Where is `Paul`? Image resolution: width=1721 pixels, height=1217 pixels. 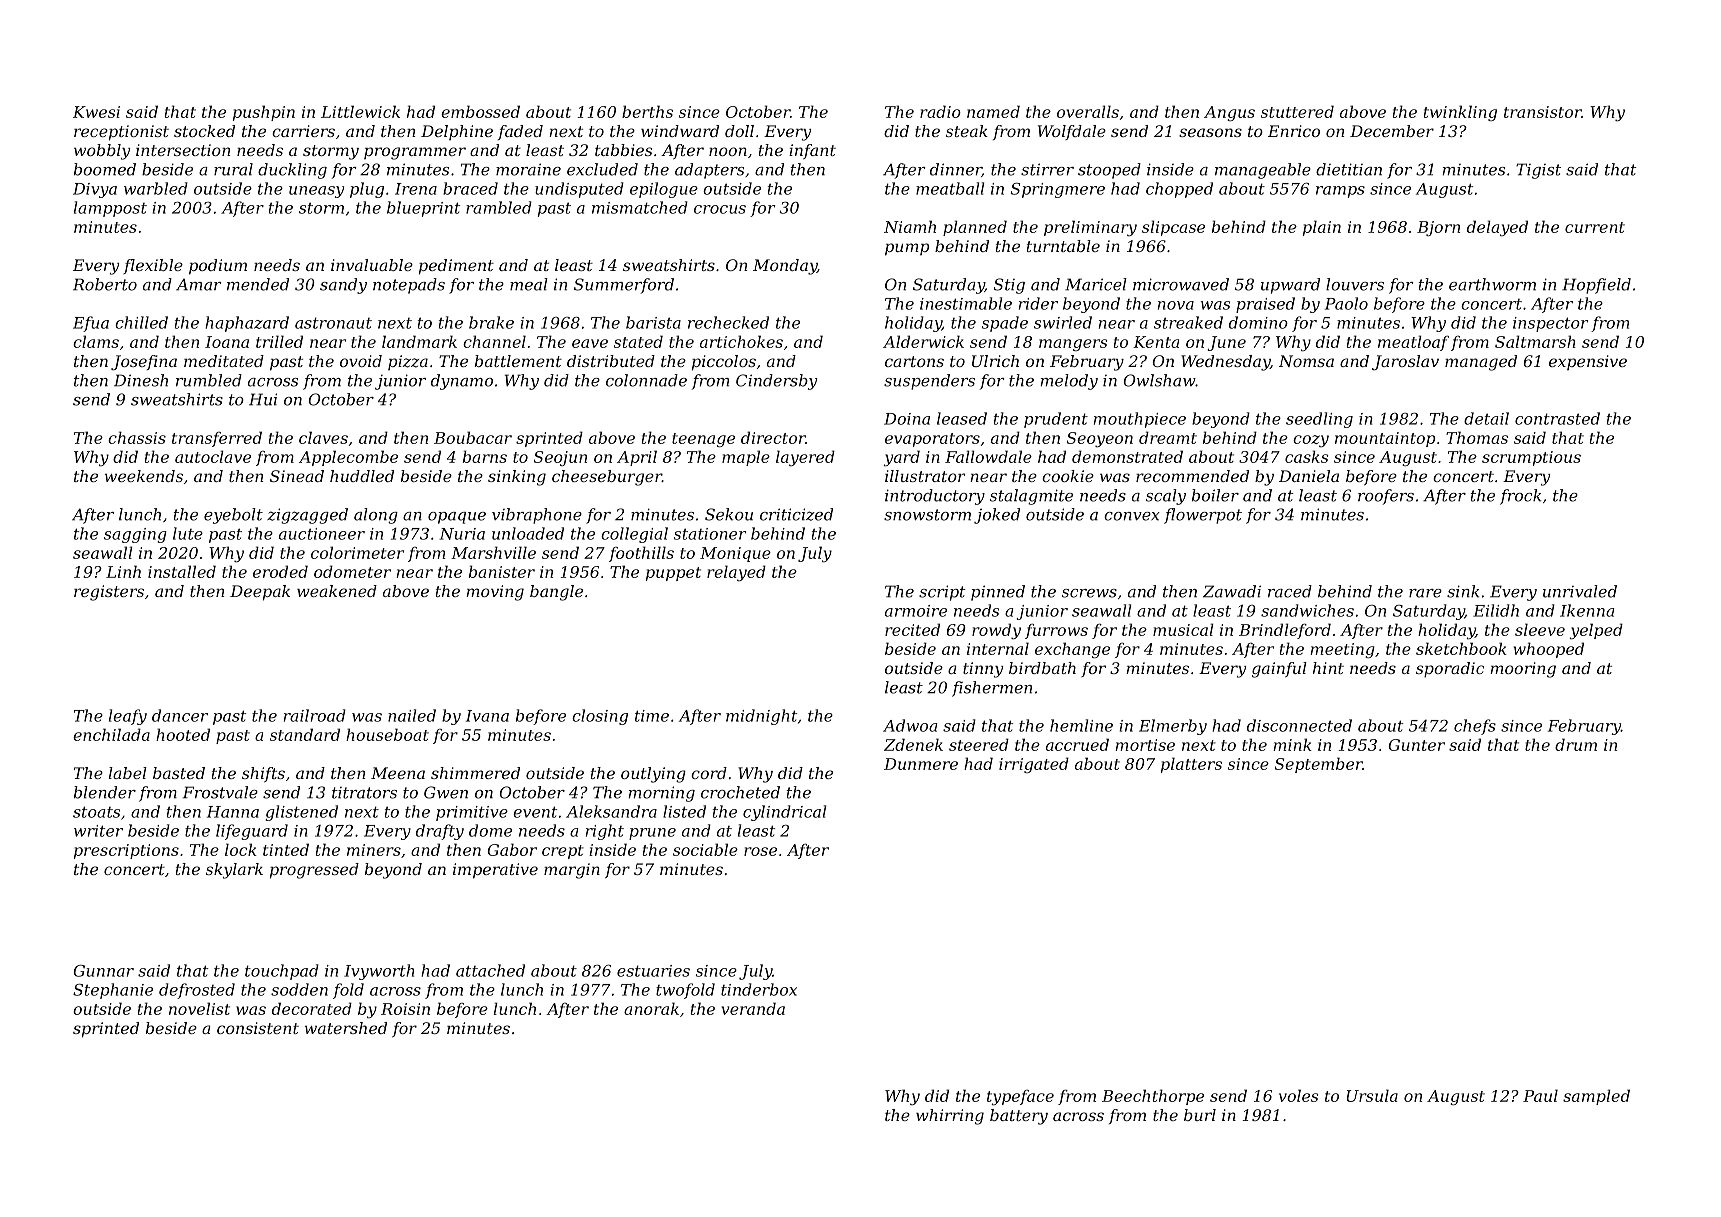
Paul is located at coordinates (1540, 1095).
